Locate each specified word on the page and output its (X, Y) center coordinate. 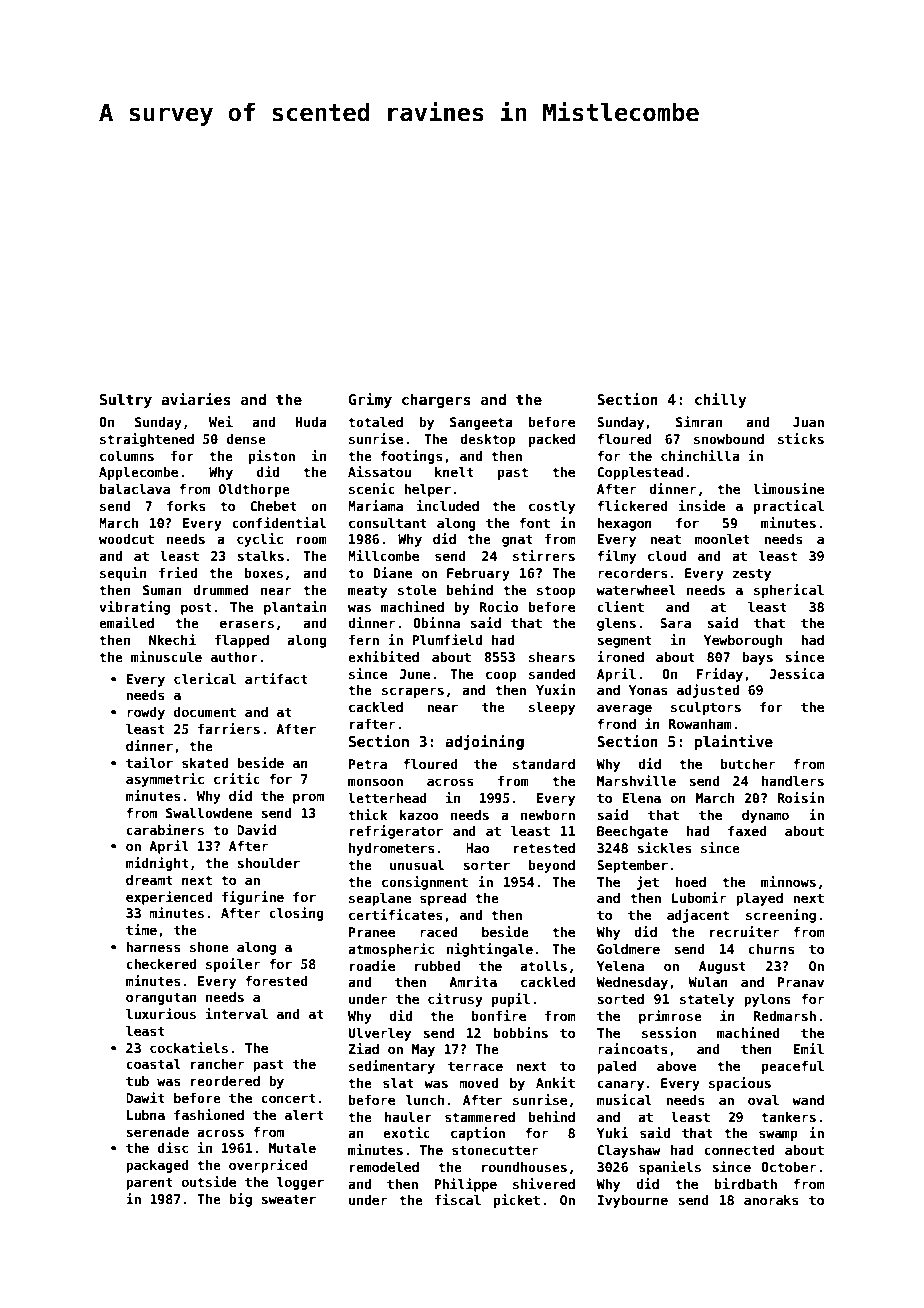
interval (237, 1013)
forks (186, 506)
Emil (808, 1048)
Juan (808, 422)
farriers (229, 728)
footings (411, 457)
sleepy (552, 708)
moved (479, 1083)
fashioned (209, 1114)
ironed (620, 656)
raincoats (633, 1048)
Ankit (555, 1082)
